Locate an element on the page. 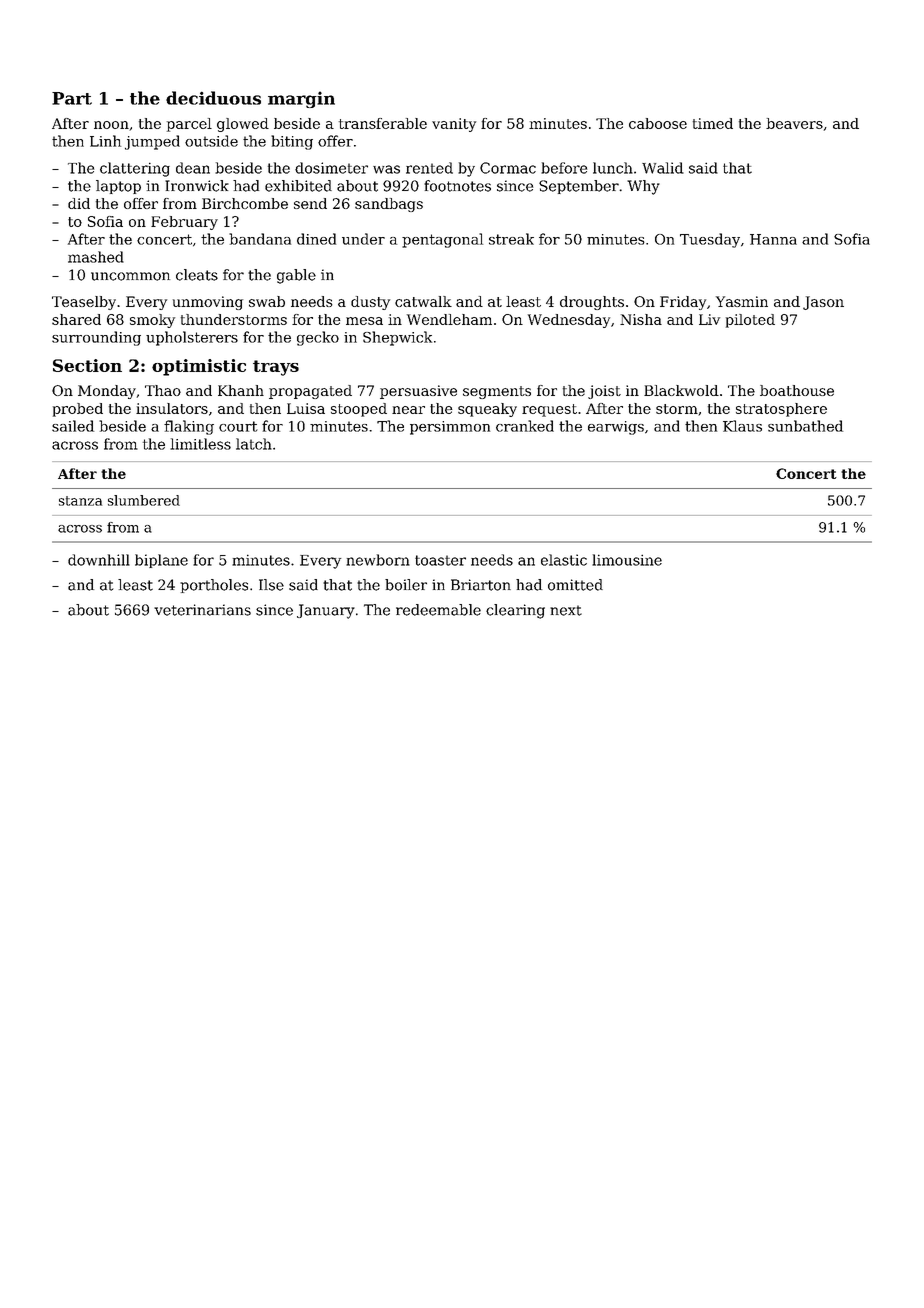 This document has width=924, height=1308. did is located at coordinates (79, 203).
